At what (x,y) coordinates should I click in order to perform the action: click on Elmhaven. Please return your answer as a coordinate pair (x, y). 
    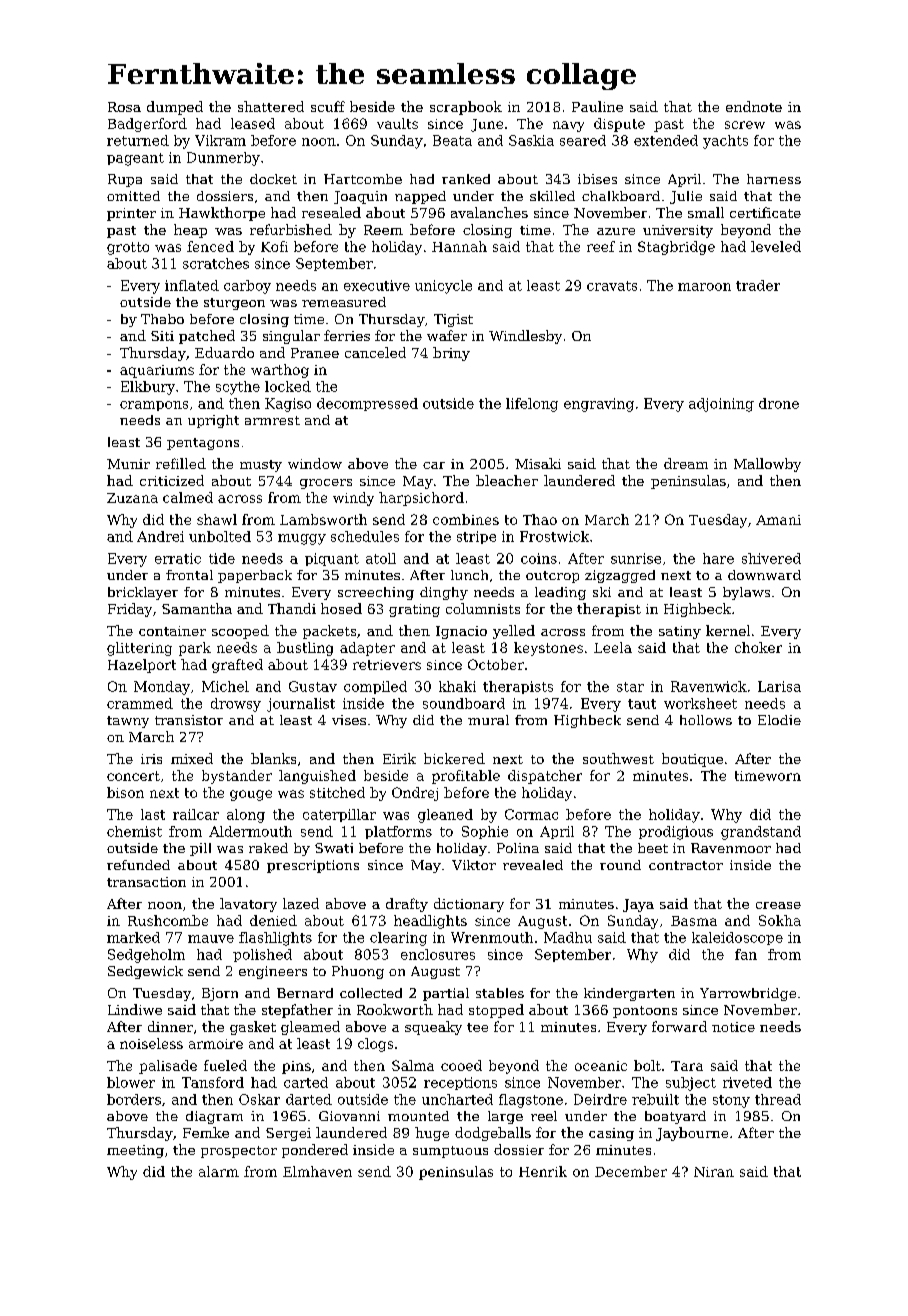
    Looking at the image, I should click on (317, 1171).
